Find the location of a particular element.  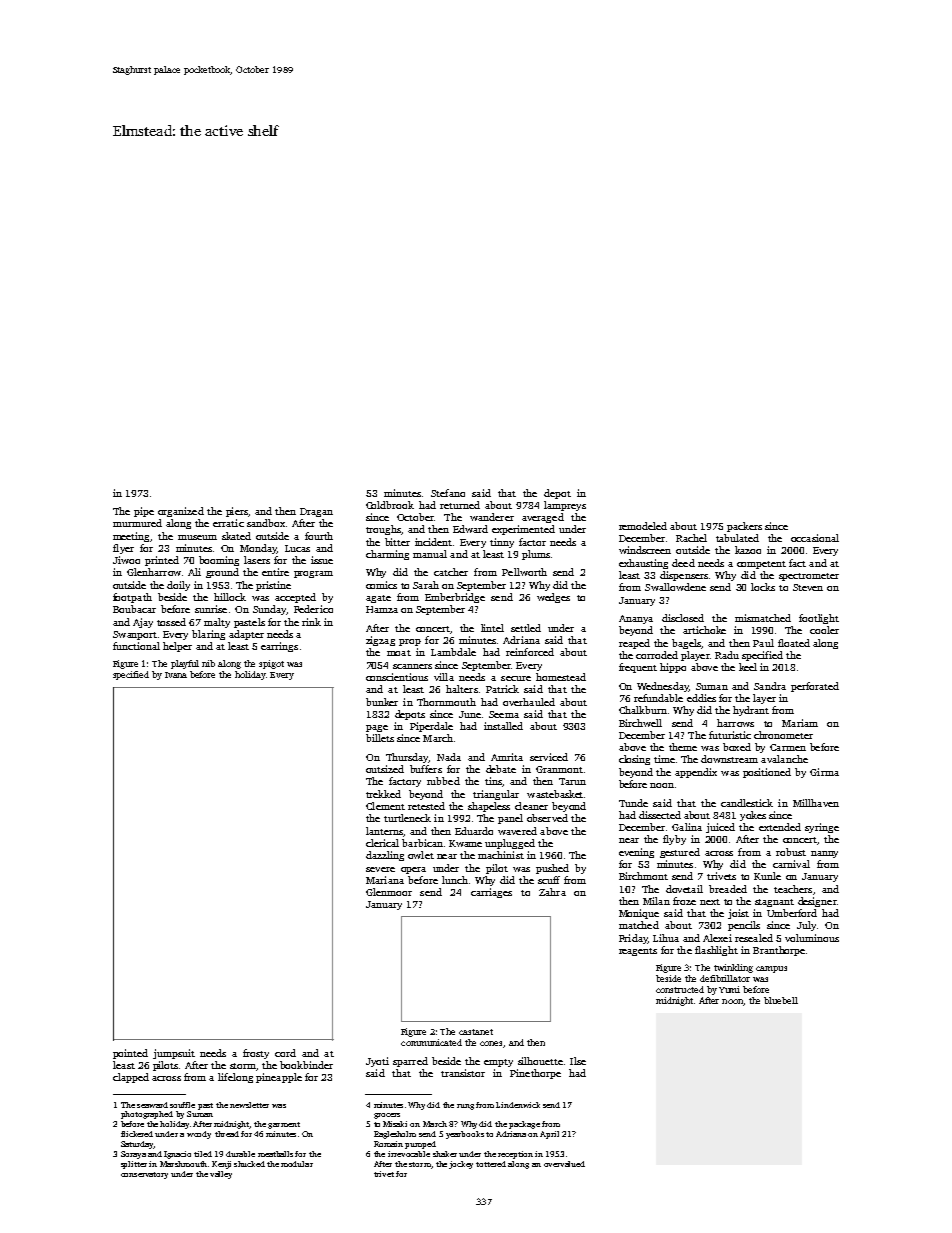

frosty is located at coordinates (256, 1054).
